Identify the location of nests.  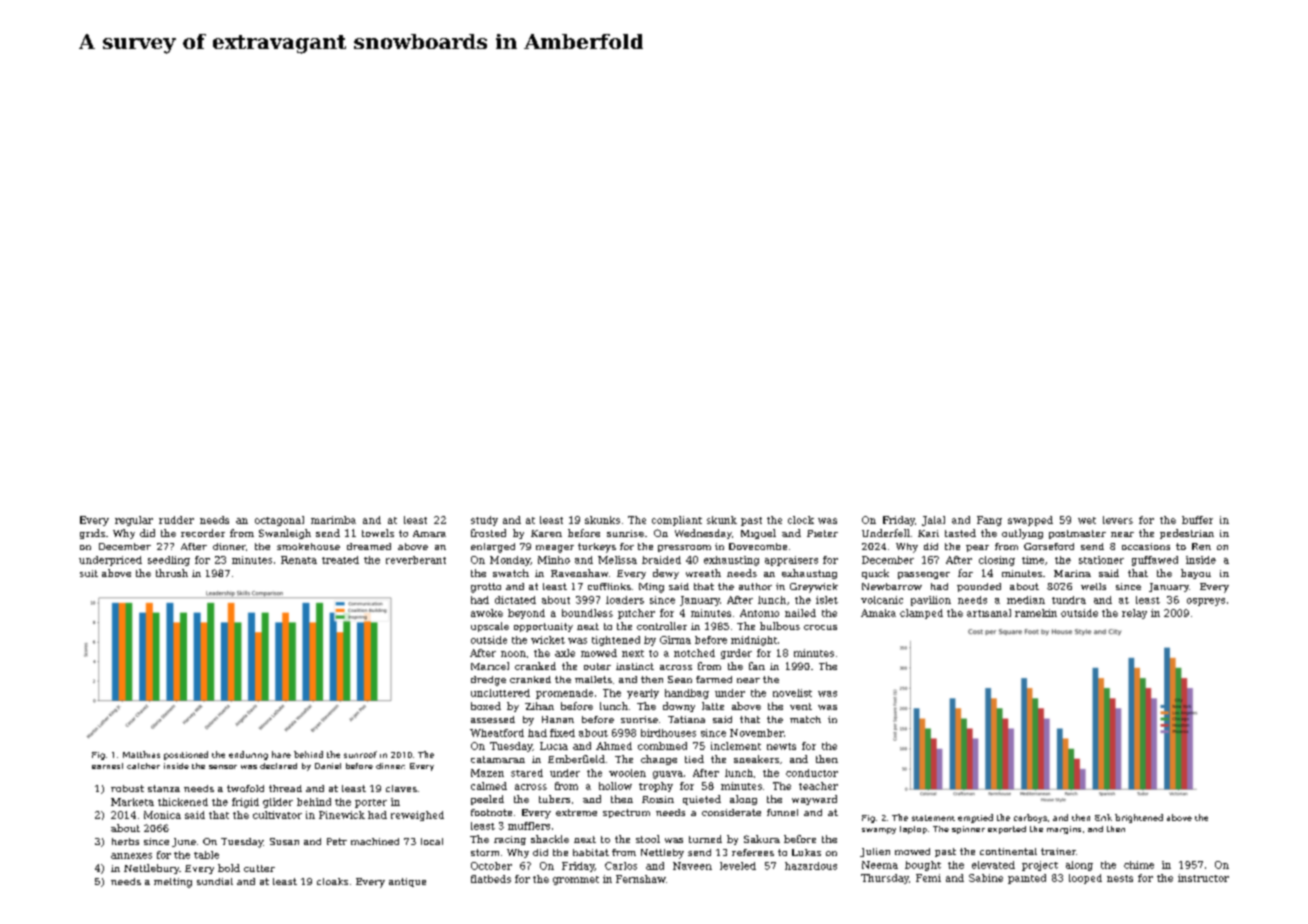
(1120, 878).
